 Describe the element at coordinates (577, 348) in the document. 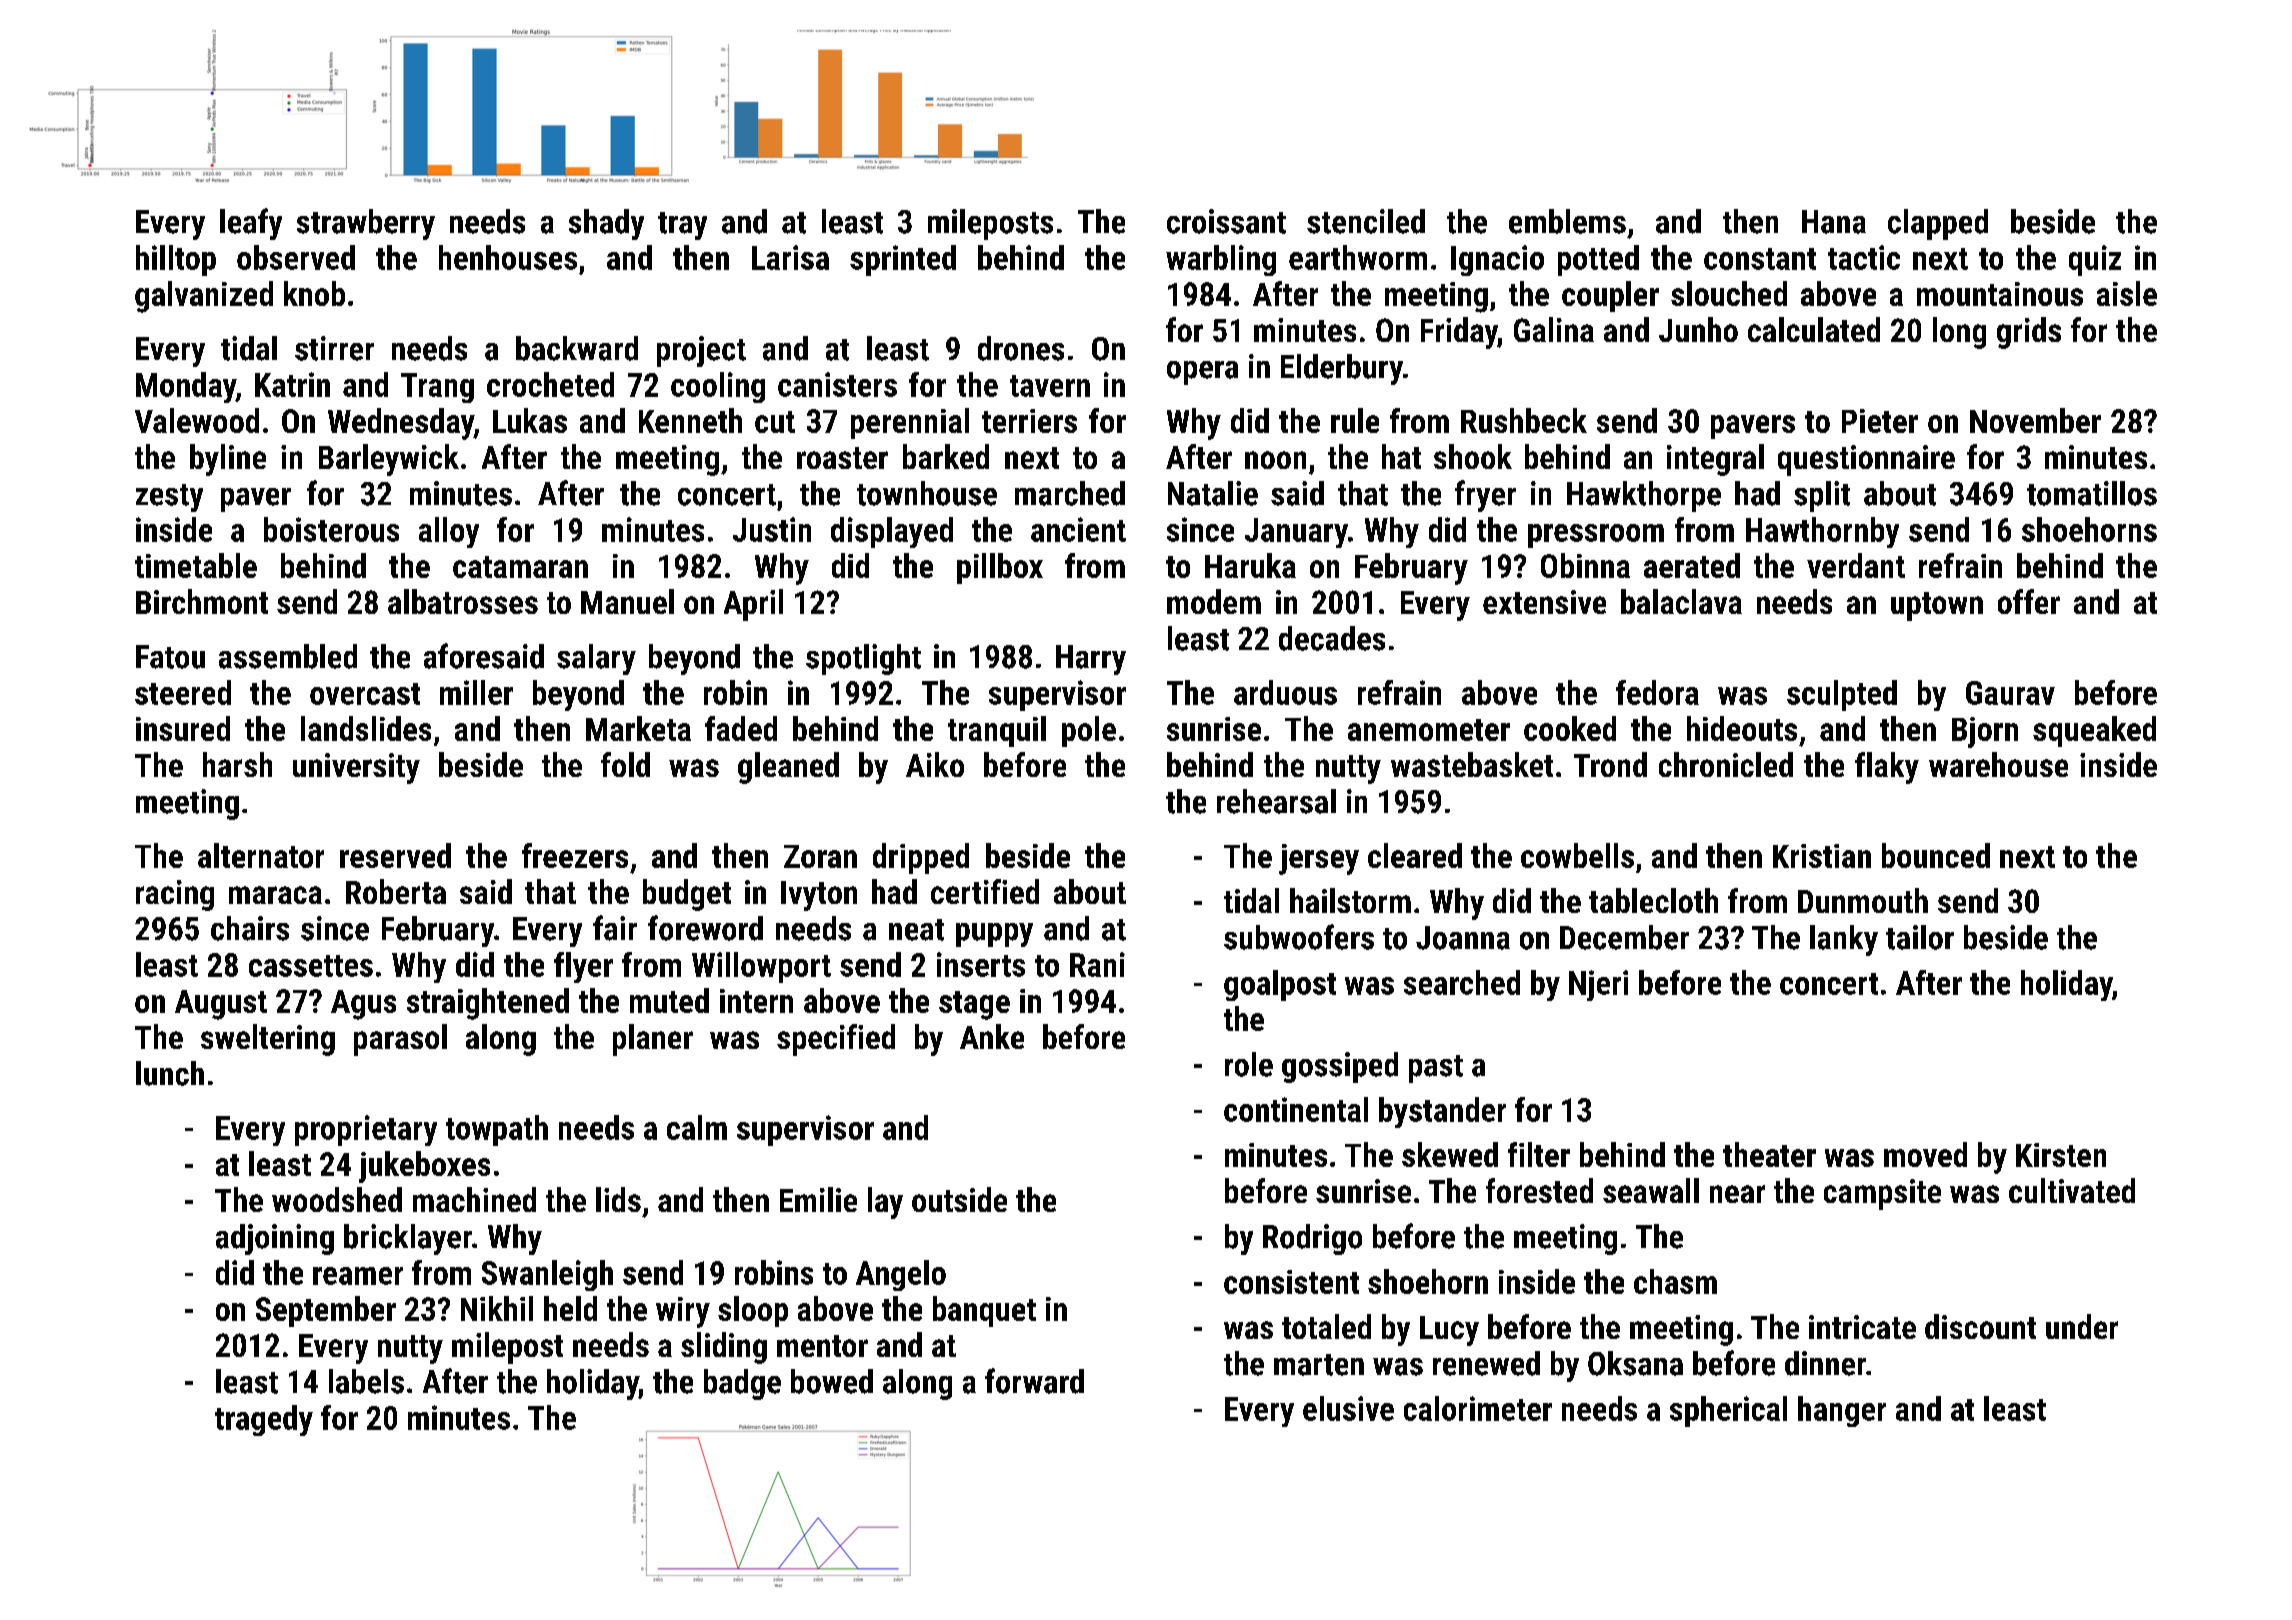

I see `backward` at that location.
